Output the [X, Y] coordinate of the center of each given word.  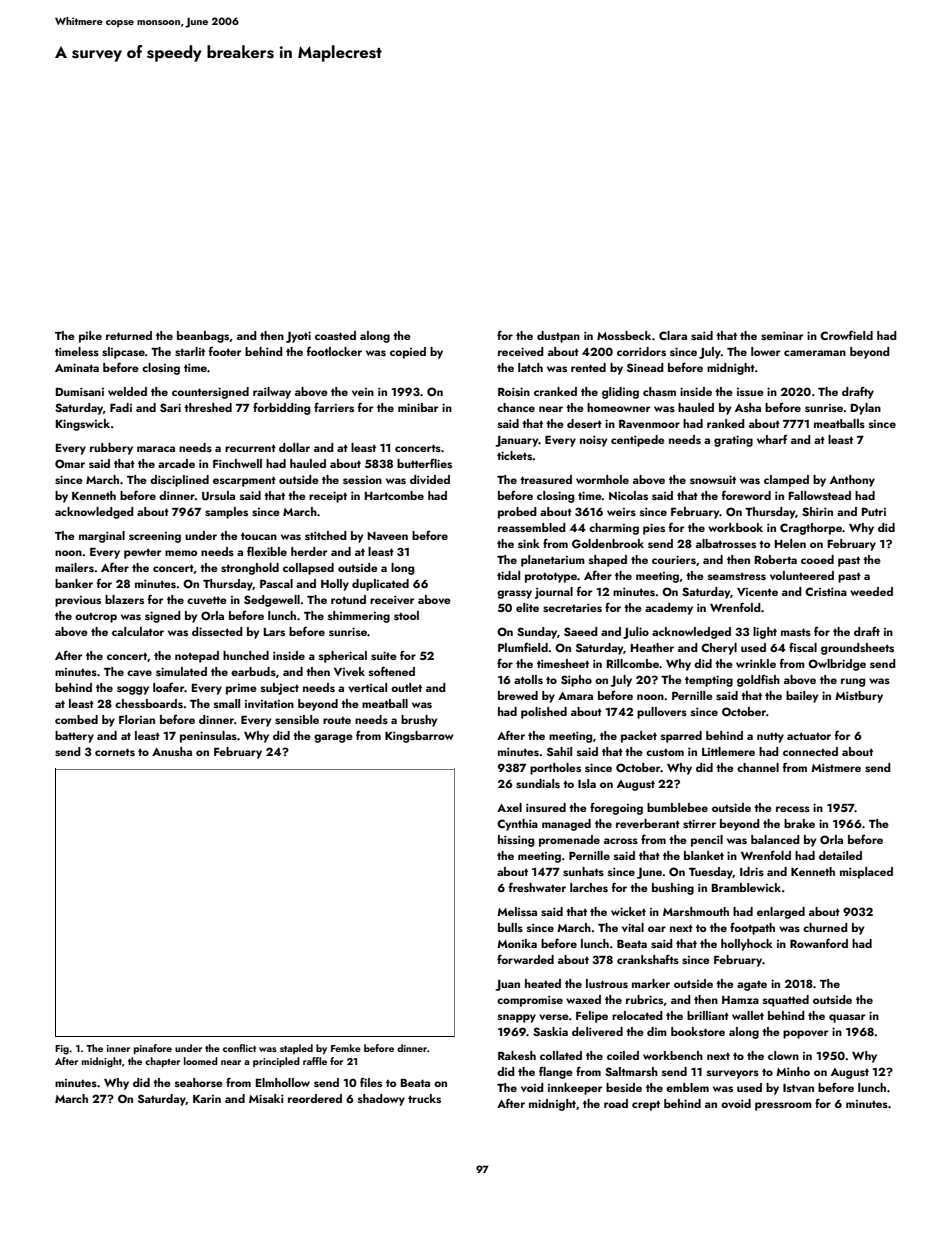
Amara [575, 696]
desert [584, 423]
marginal [102, 537]
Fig [62, 1050]
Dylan [866, 409]
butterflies [424, 463]
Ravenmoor [649, 423]
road [616, 1103]
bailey [802, 697]
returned [129, 335]
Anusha [172, 751]
